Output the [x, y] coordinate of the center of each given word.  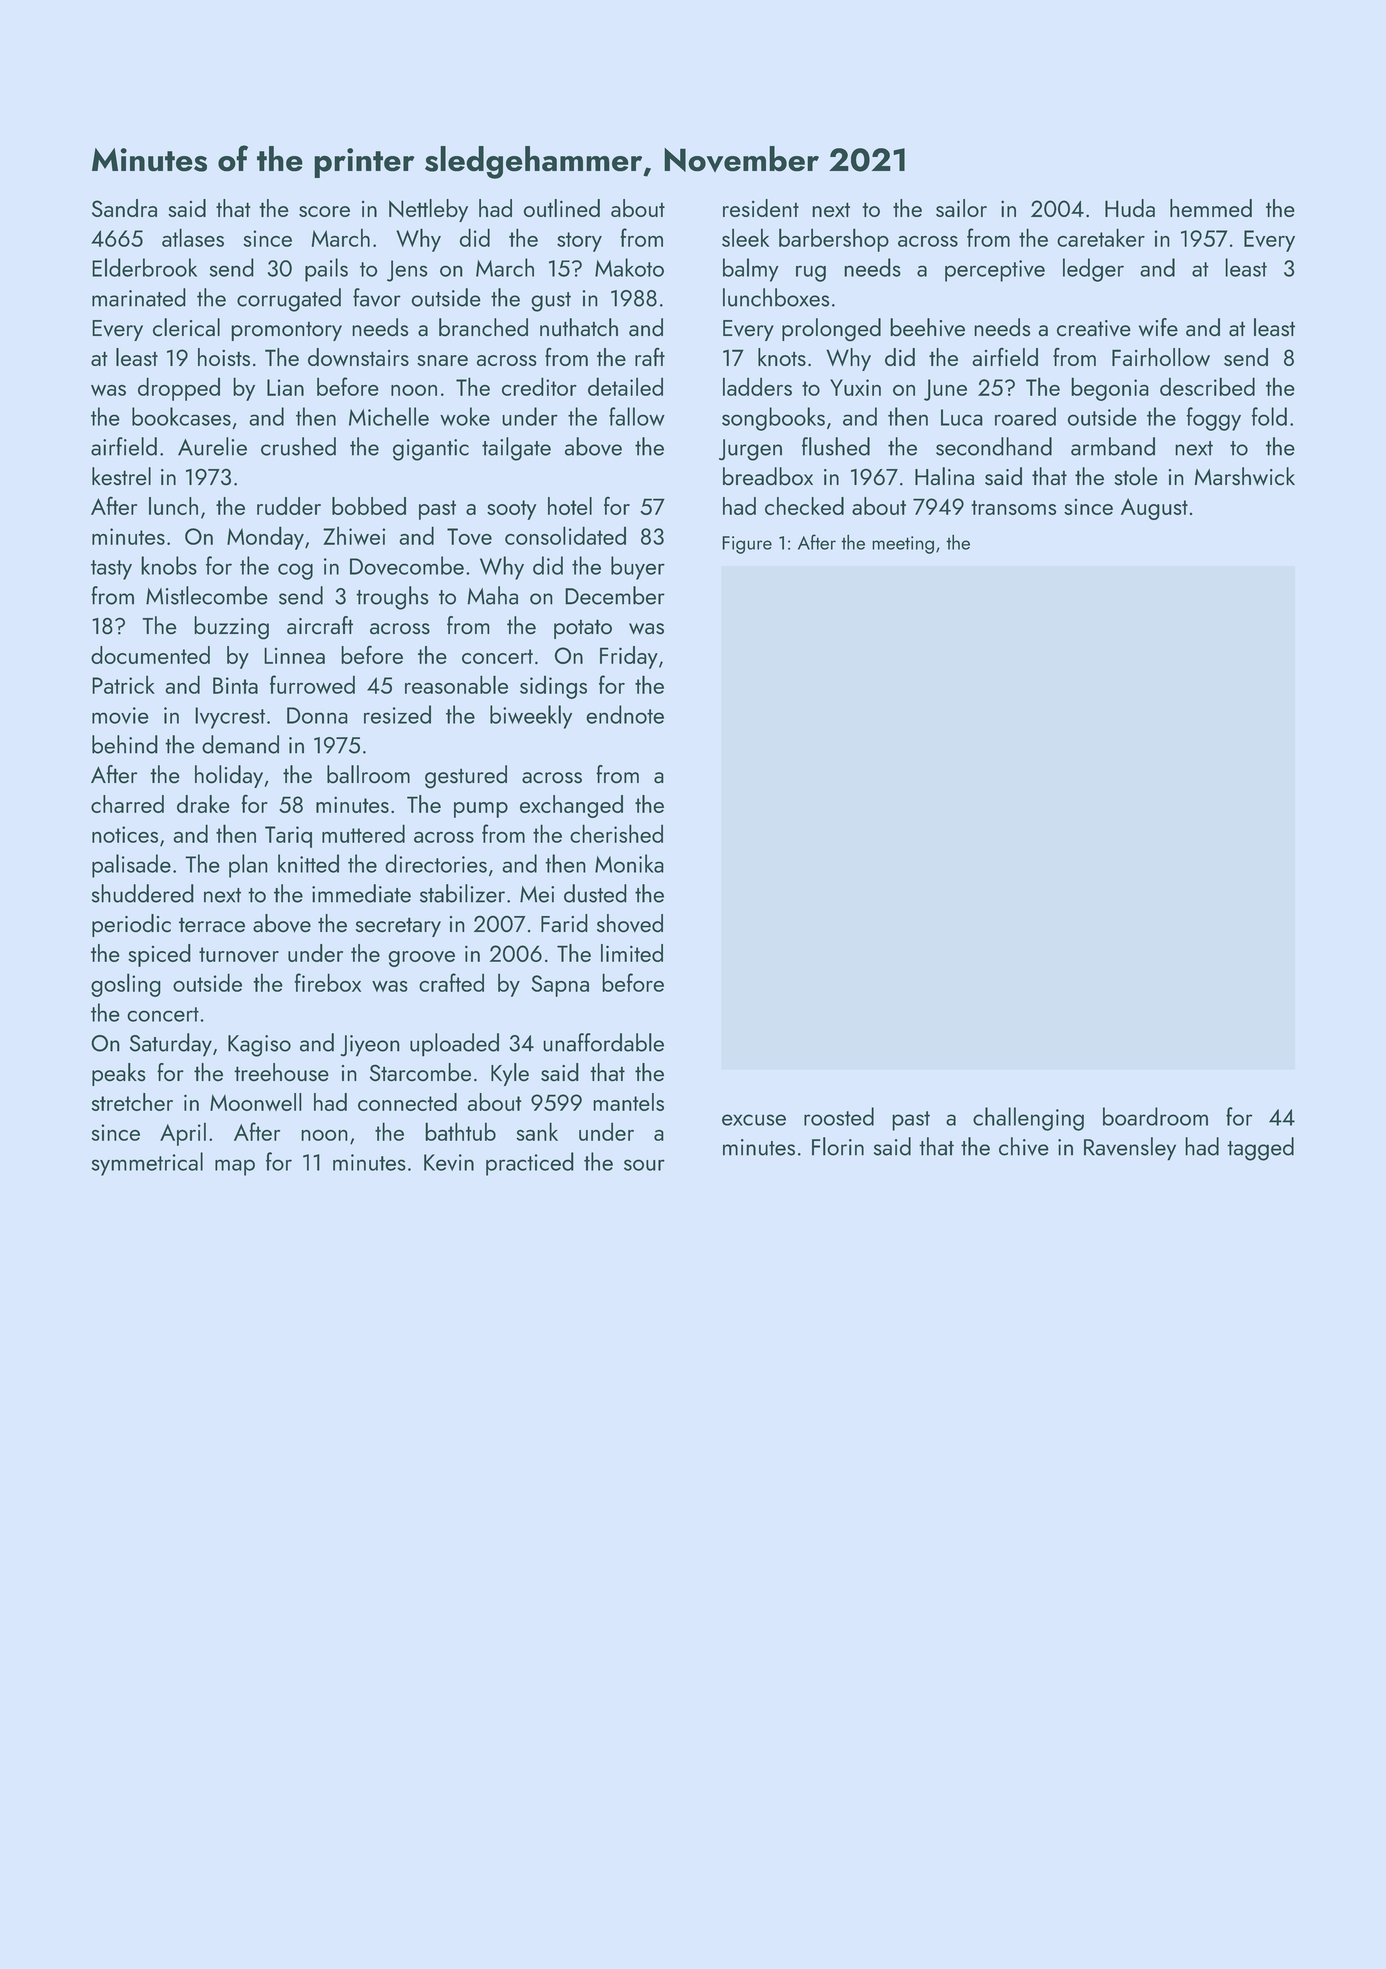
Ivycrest [230, 718]
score [324, 211]
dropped [179, 389]
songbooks [773, 419]
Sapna [560, 986]
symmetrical [147, 1164]
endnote [625, 714]
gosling [126, 985]
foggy [1213, 419]
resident [761, 208]
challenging [1028, 1119]
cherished [616, 833]
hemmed [1211, 208]
